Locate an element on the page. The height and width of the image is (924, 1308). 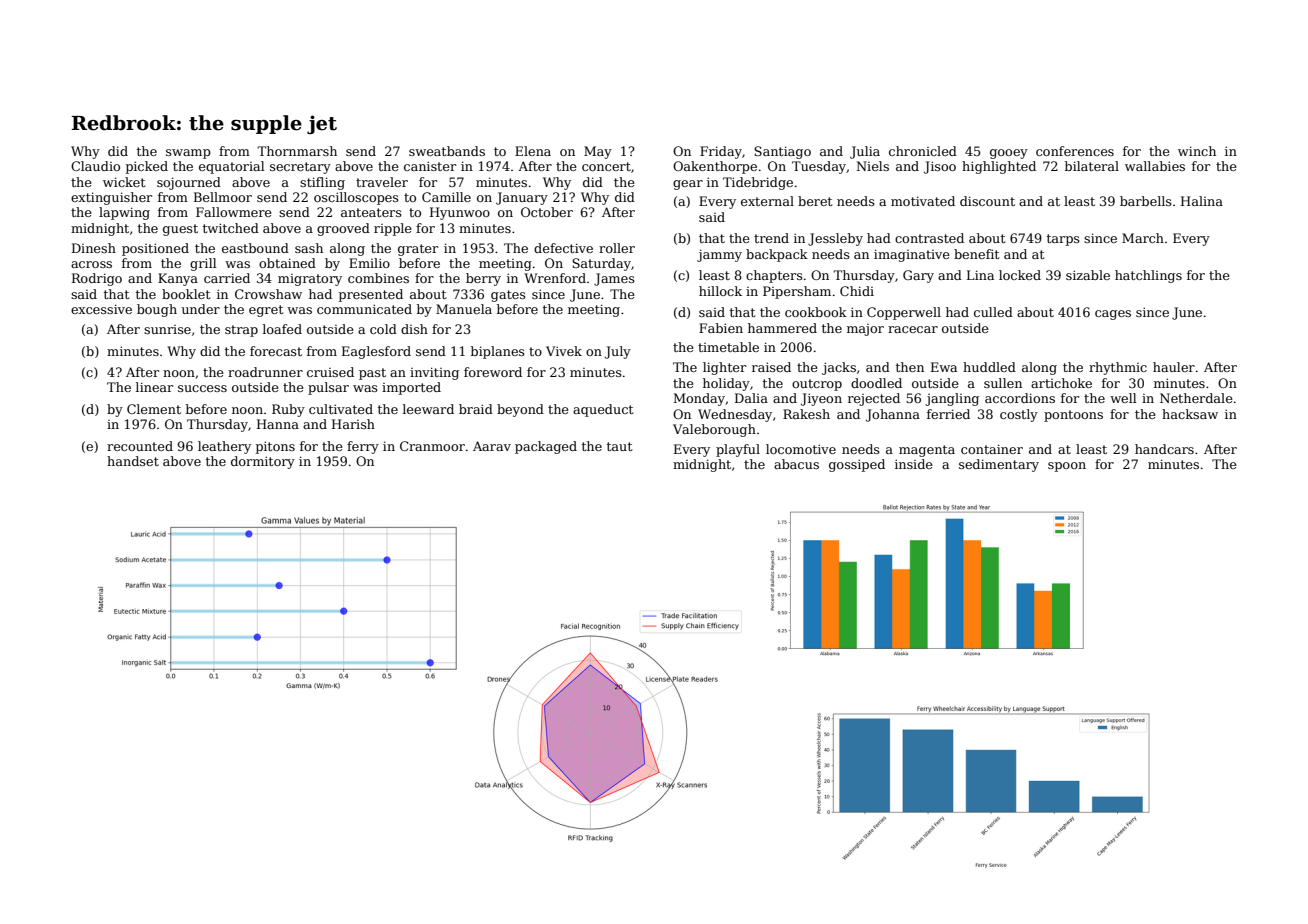
Tidebridge is located at coordinates (758, 183).
